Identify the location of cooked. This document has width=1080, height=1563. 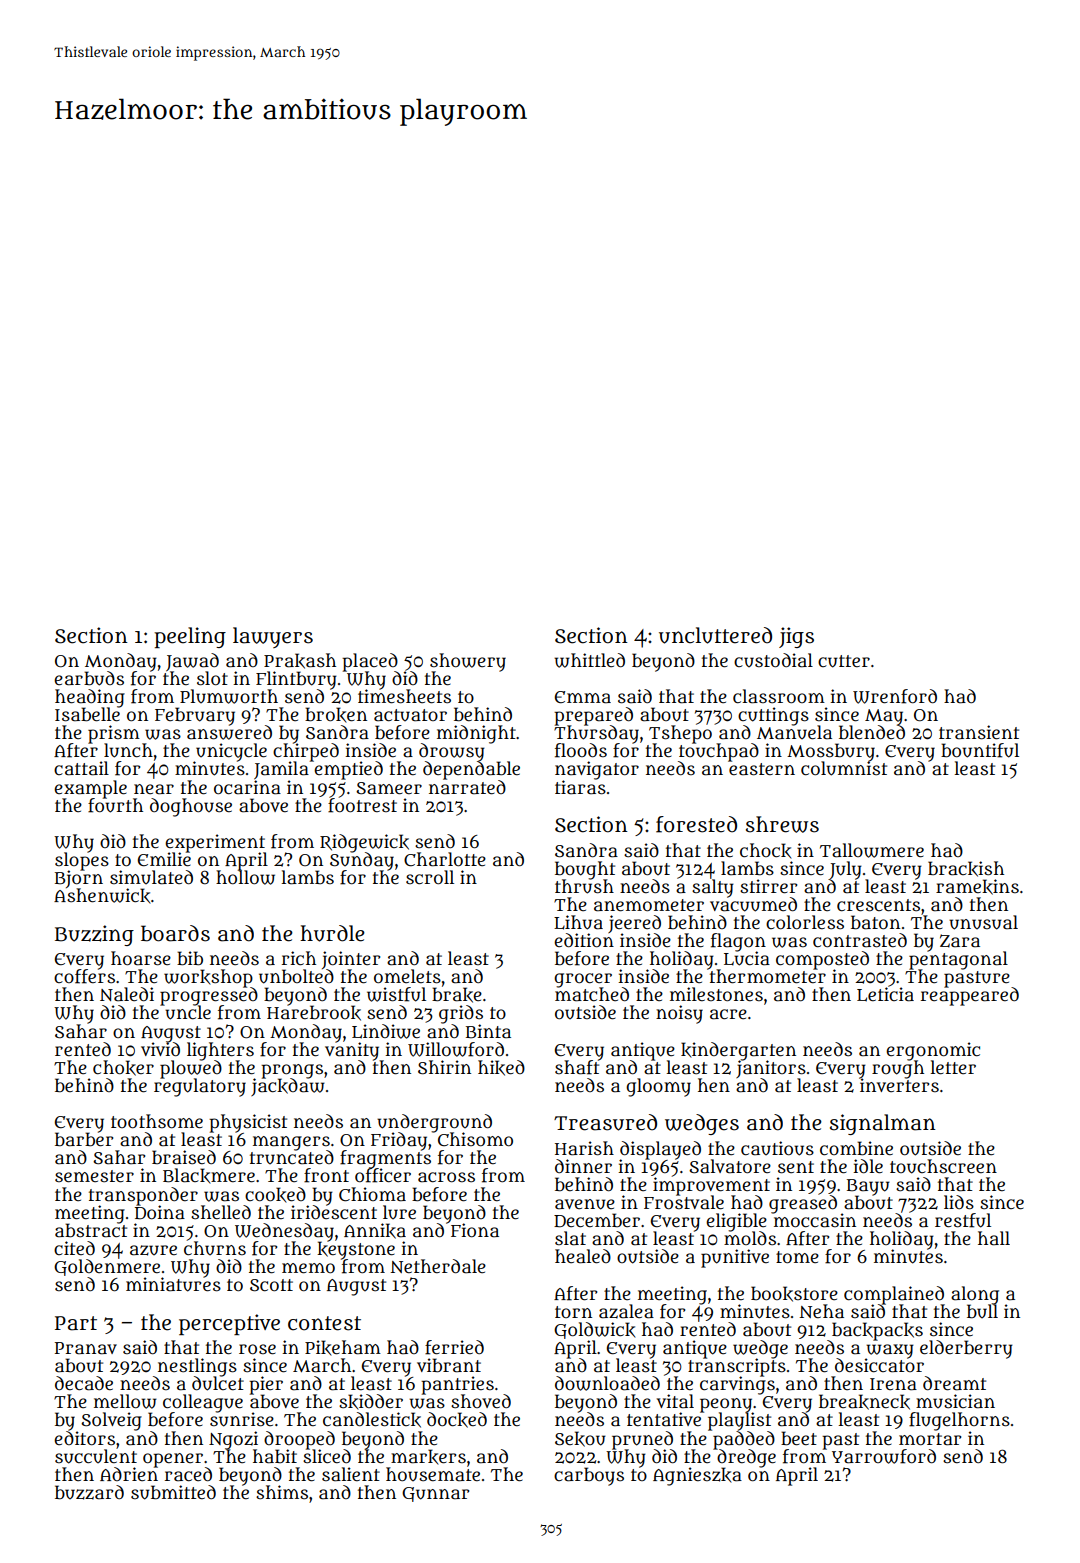
(275, 1195).
